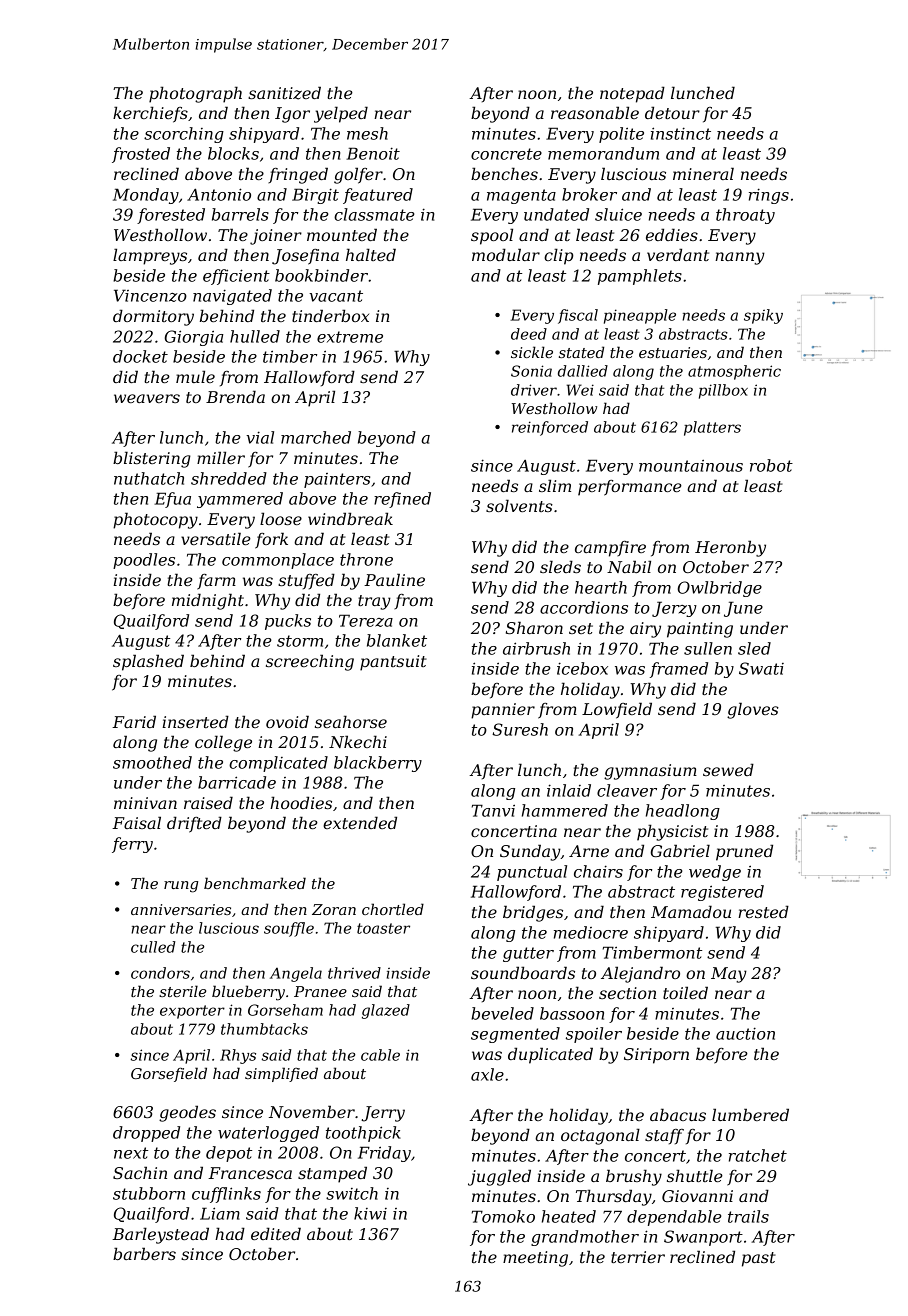 This page has width=908, height=1316. Describe the element at coordinates (394, 579) in the page. I see `Pauline` at that location.
